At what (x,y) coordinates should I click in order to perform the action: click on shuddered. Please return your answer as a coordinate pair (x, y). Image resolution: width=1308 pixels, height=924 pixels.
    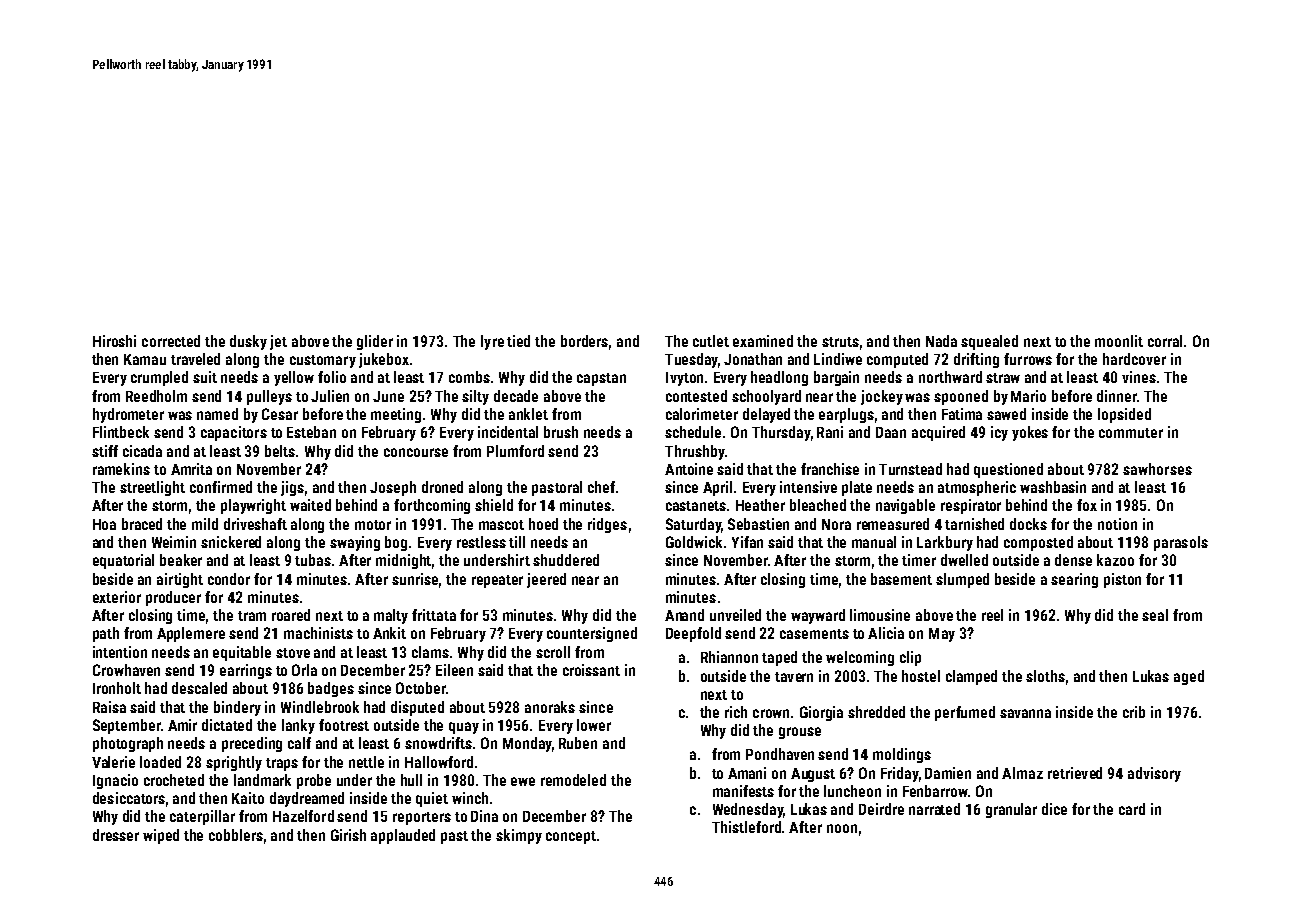
    Looking at the image, I should click on (566, 560).
